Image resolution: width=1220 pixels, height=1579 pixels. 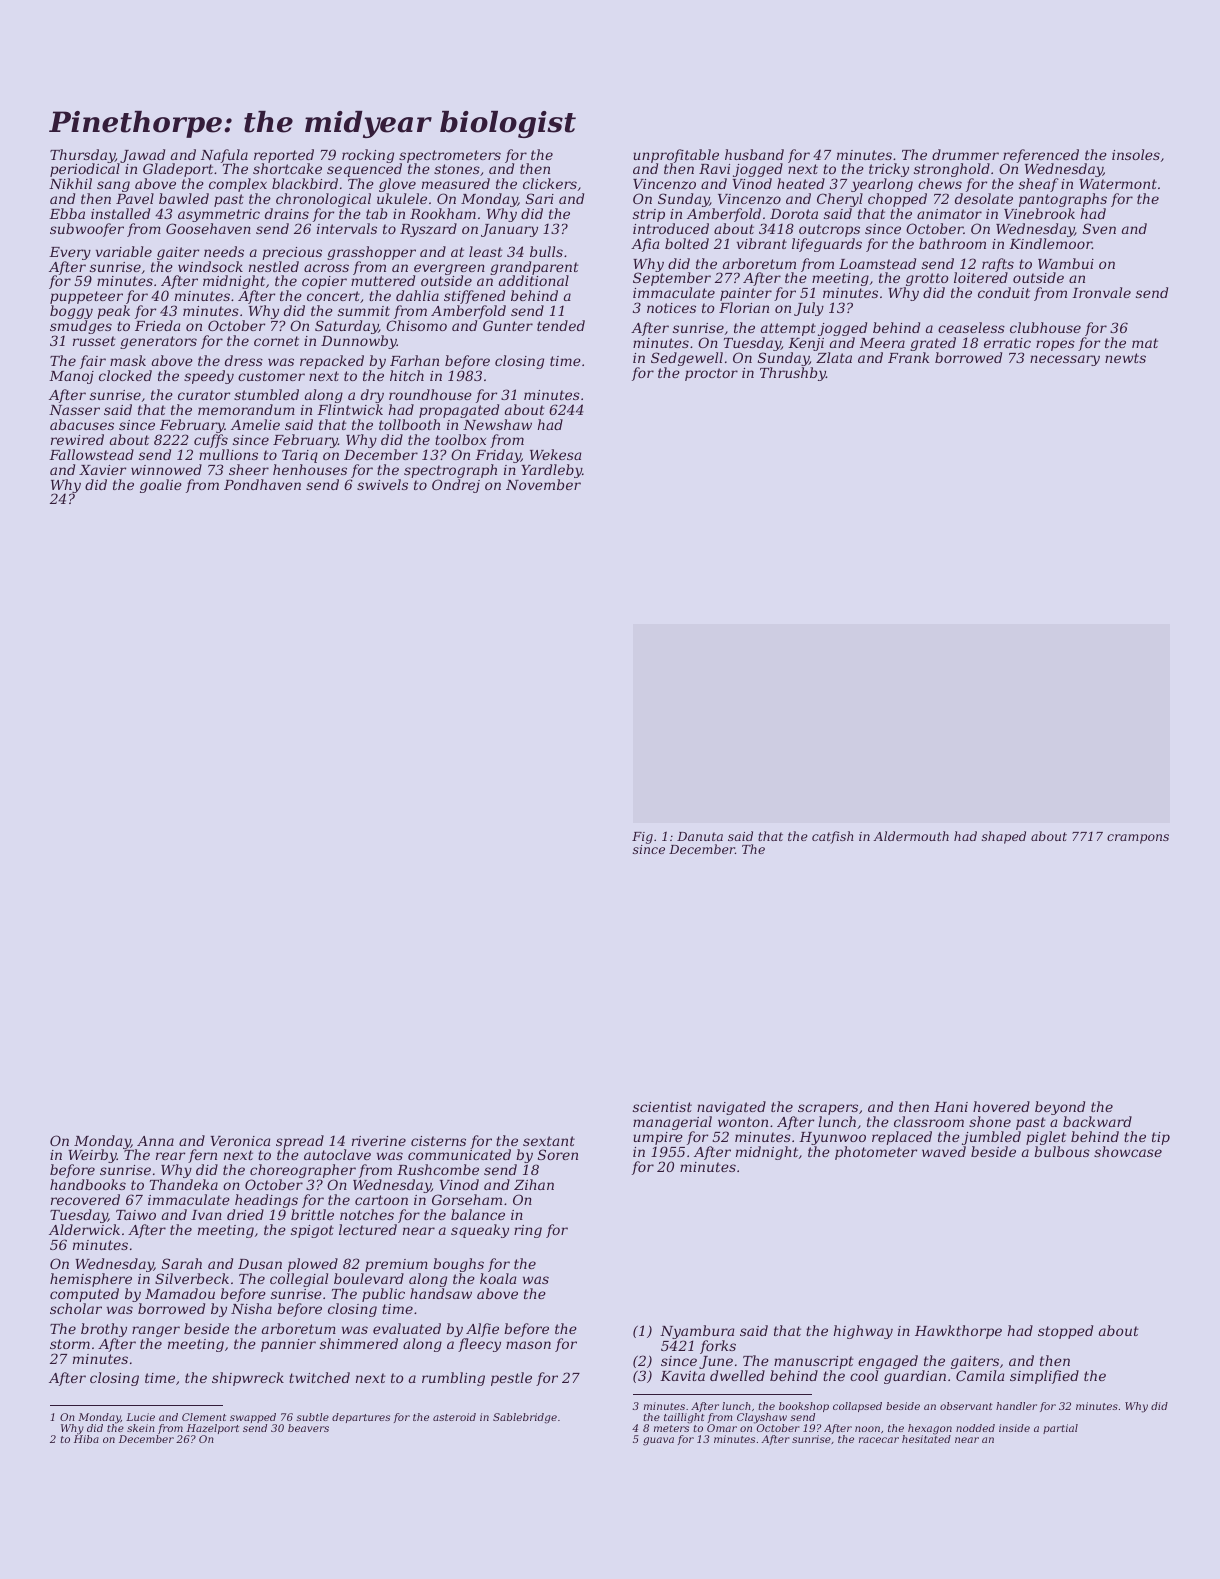 What do you see at coordinates (84, 1295) in the page?
I see `computed` at bounding box center [84, 1295].
